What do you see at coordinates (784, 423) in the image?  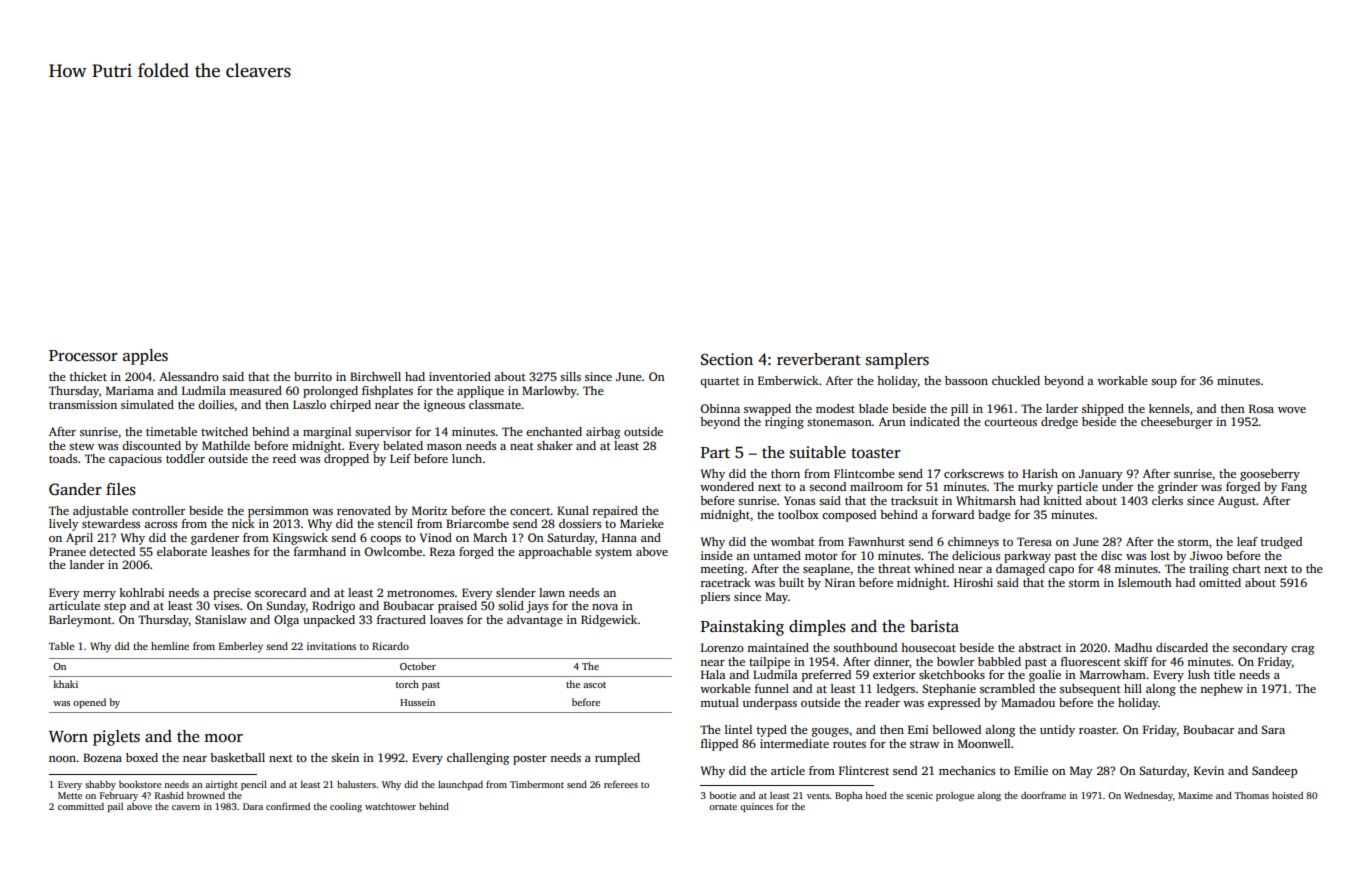 I see `ringing` at bounding box center [784, 423].
